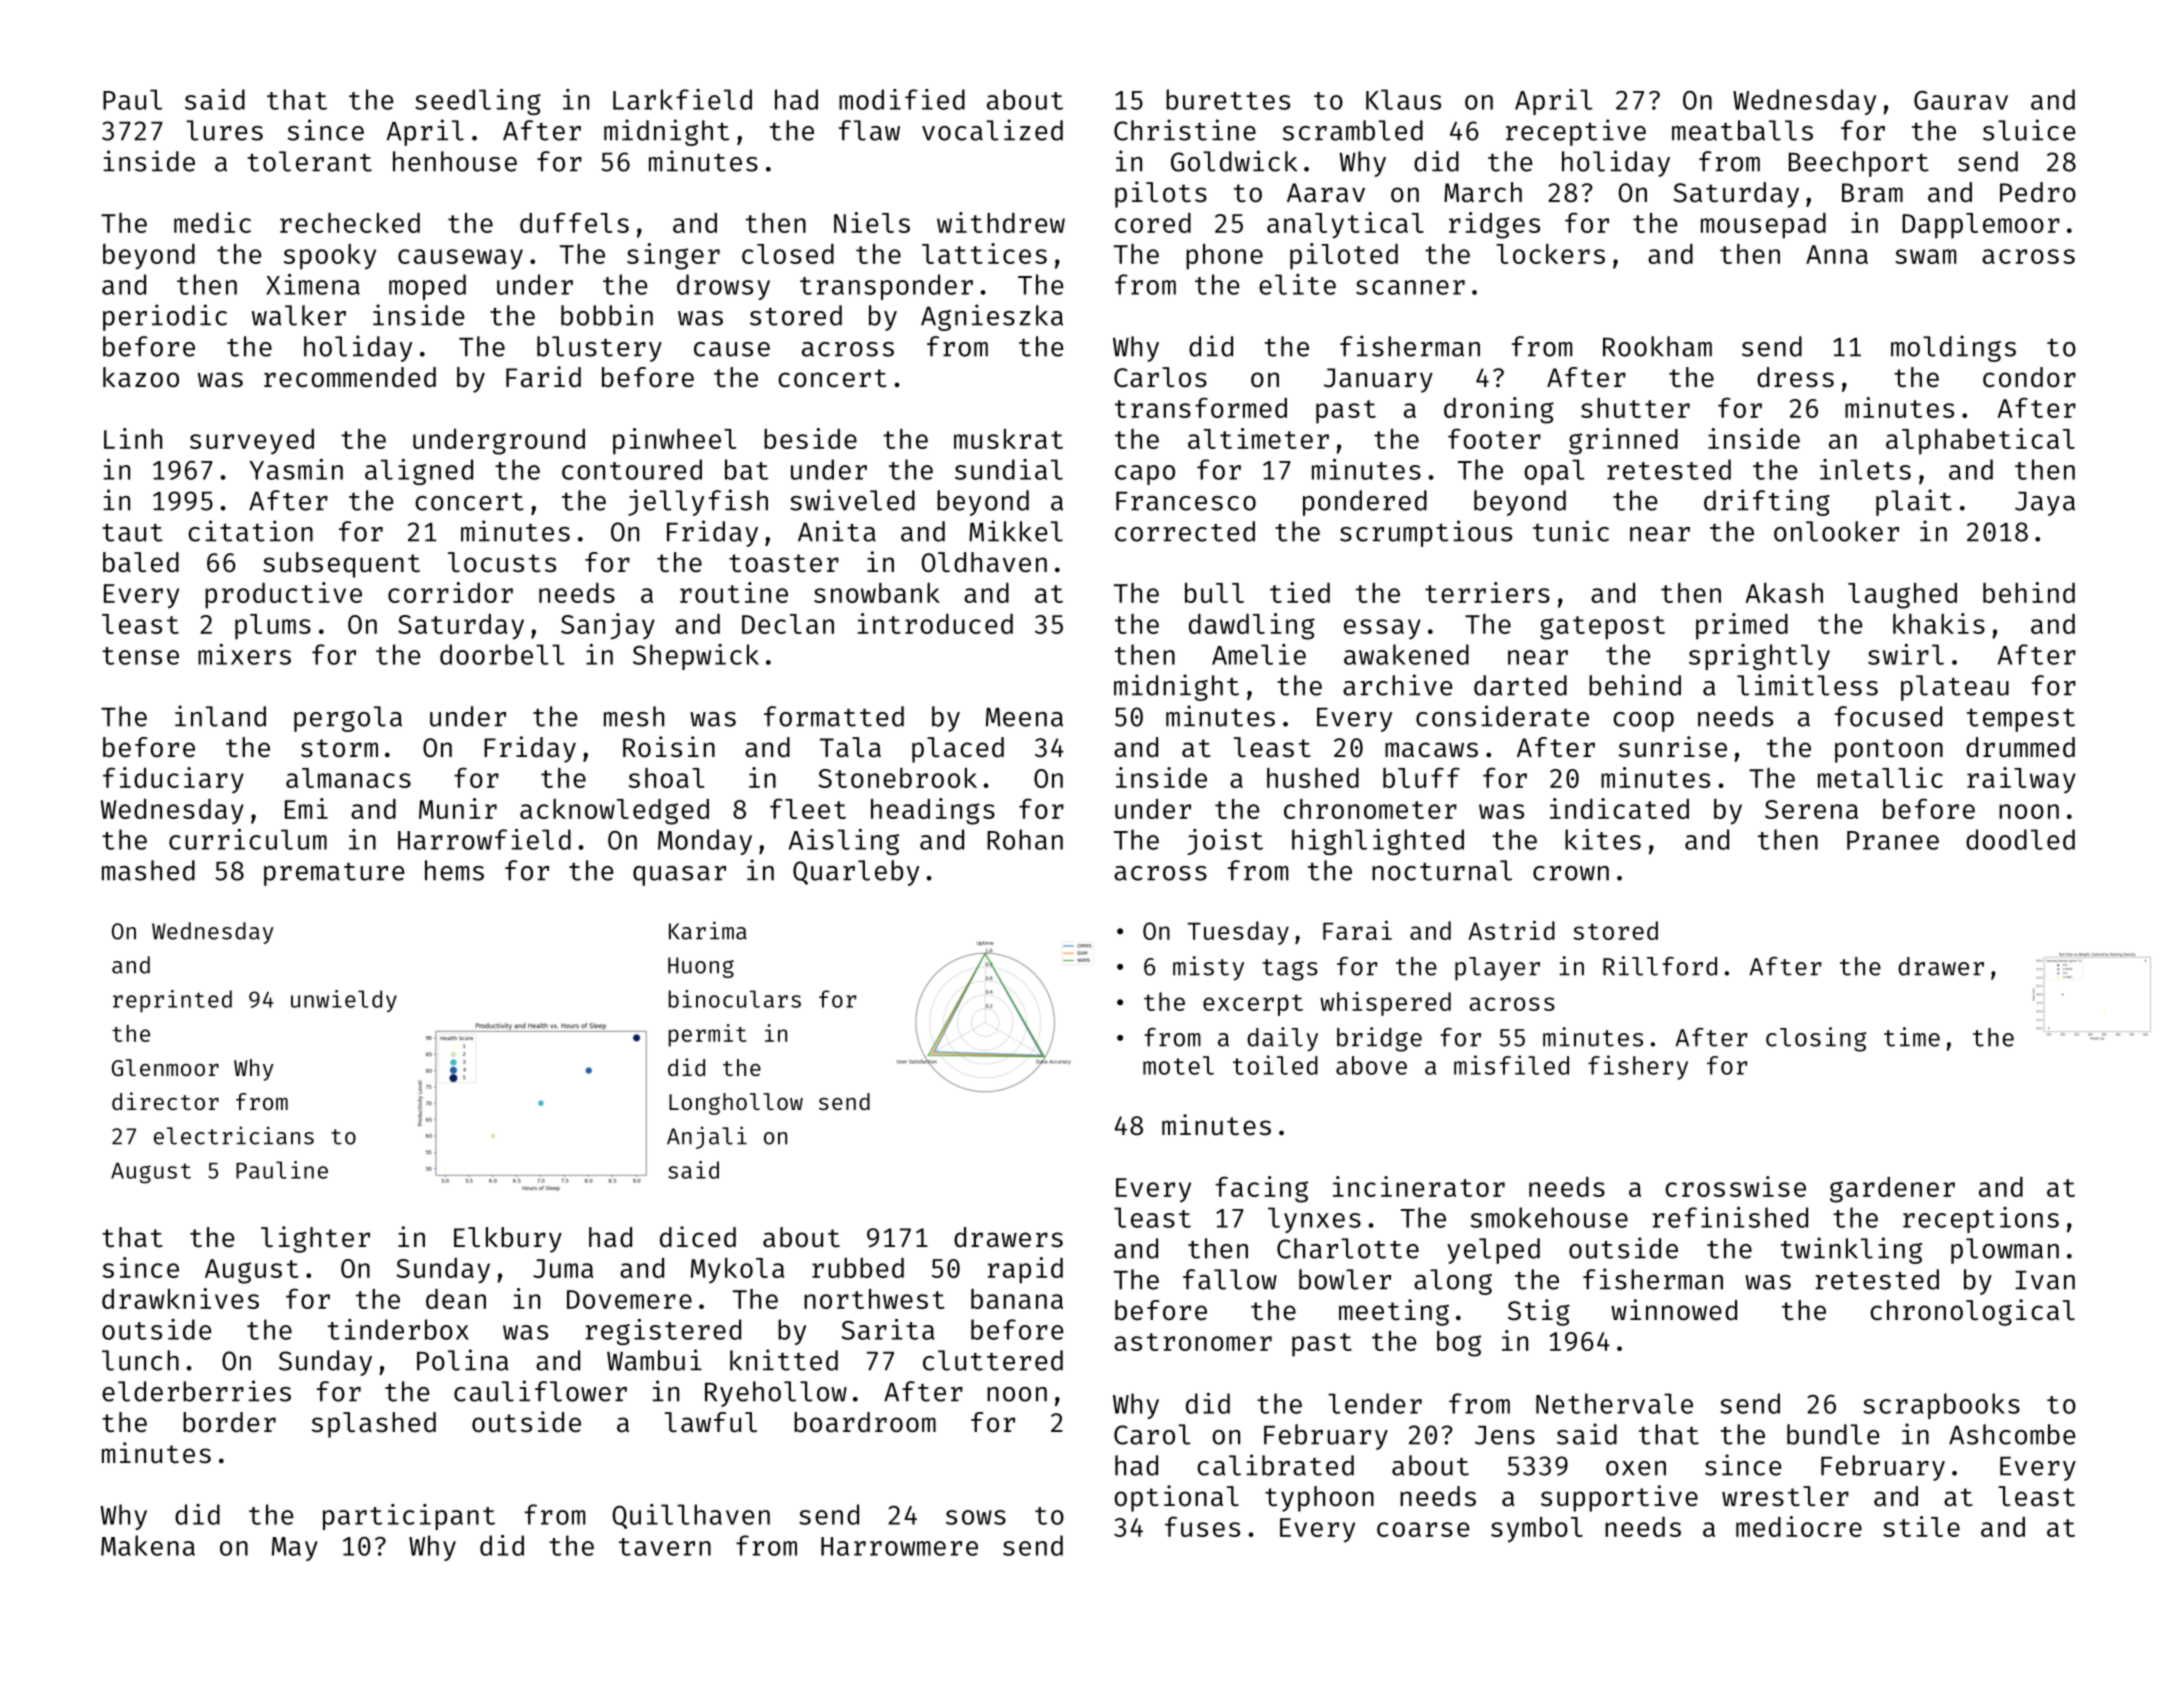 The width and height of the image is (2178, 1683). What do you see at coordinates (834, 716) in the image?
I see `formatted` at bounding box center [834, 716].
